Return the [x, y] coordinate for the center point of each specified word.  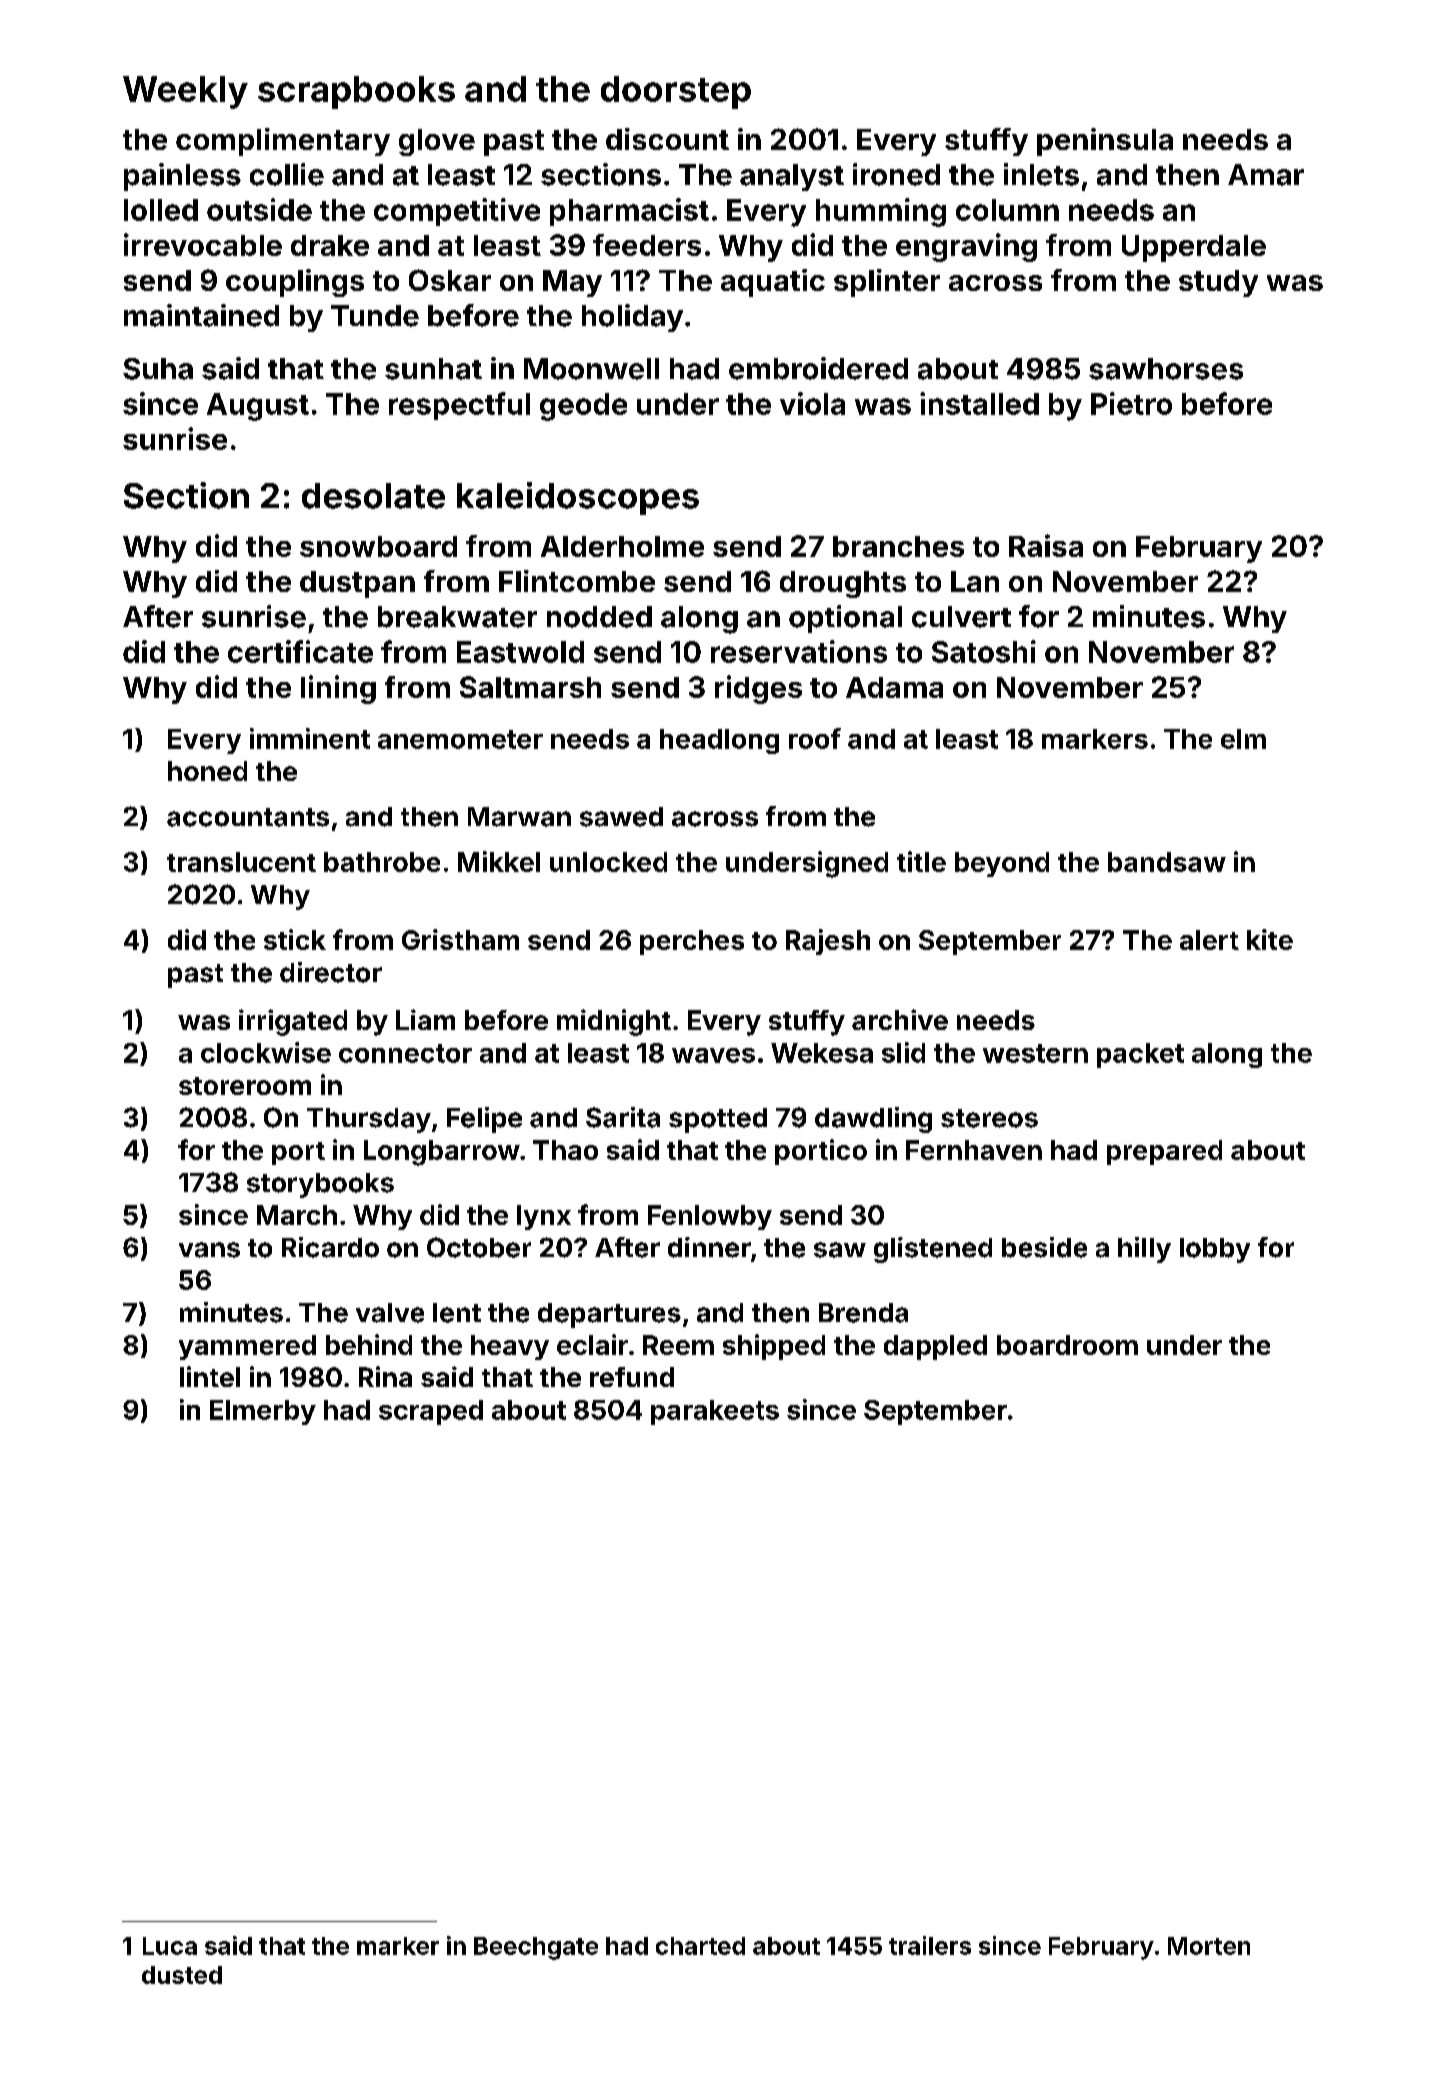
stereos [989, 1118]
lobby [1215, 1250]
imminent [310, 738]
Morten [1209, 1946]
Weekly [185, 92]
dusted [182, 1975]
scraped [431, 1412]
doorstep [676, 92]
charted [700, 1946]
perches [692, 942]
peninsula [1105, 142]
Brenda [863, 1313]
